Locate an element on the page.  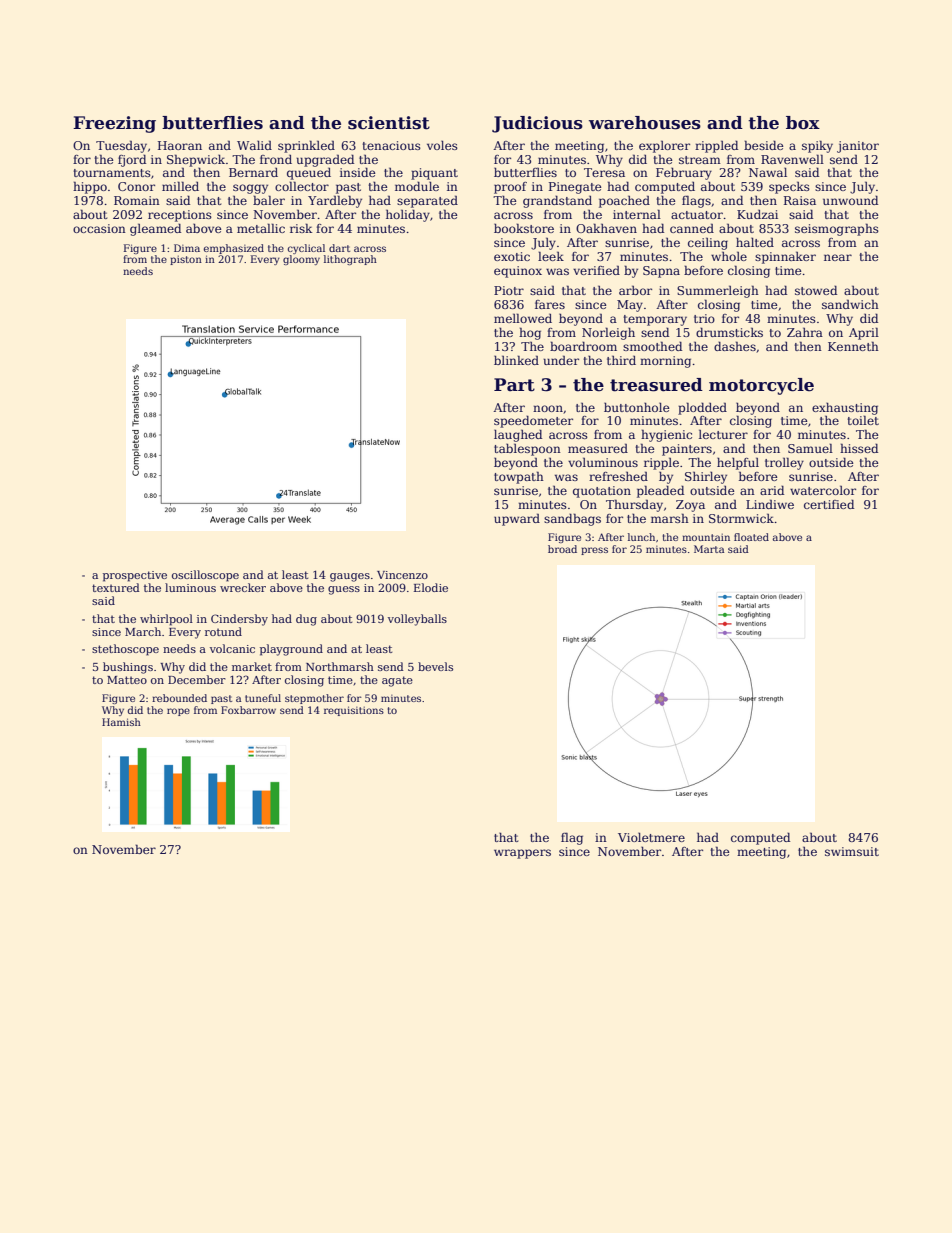
Marta is located at coordinates (709, 549).
